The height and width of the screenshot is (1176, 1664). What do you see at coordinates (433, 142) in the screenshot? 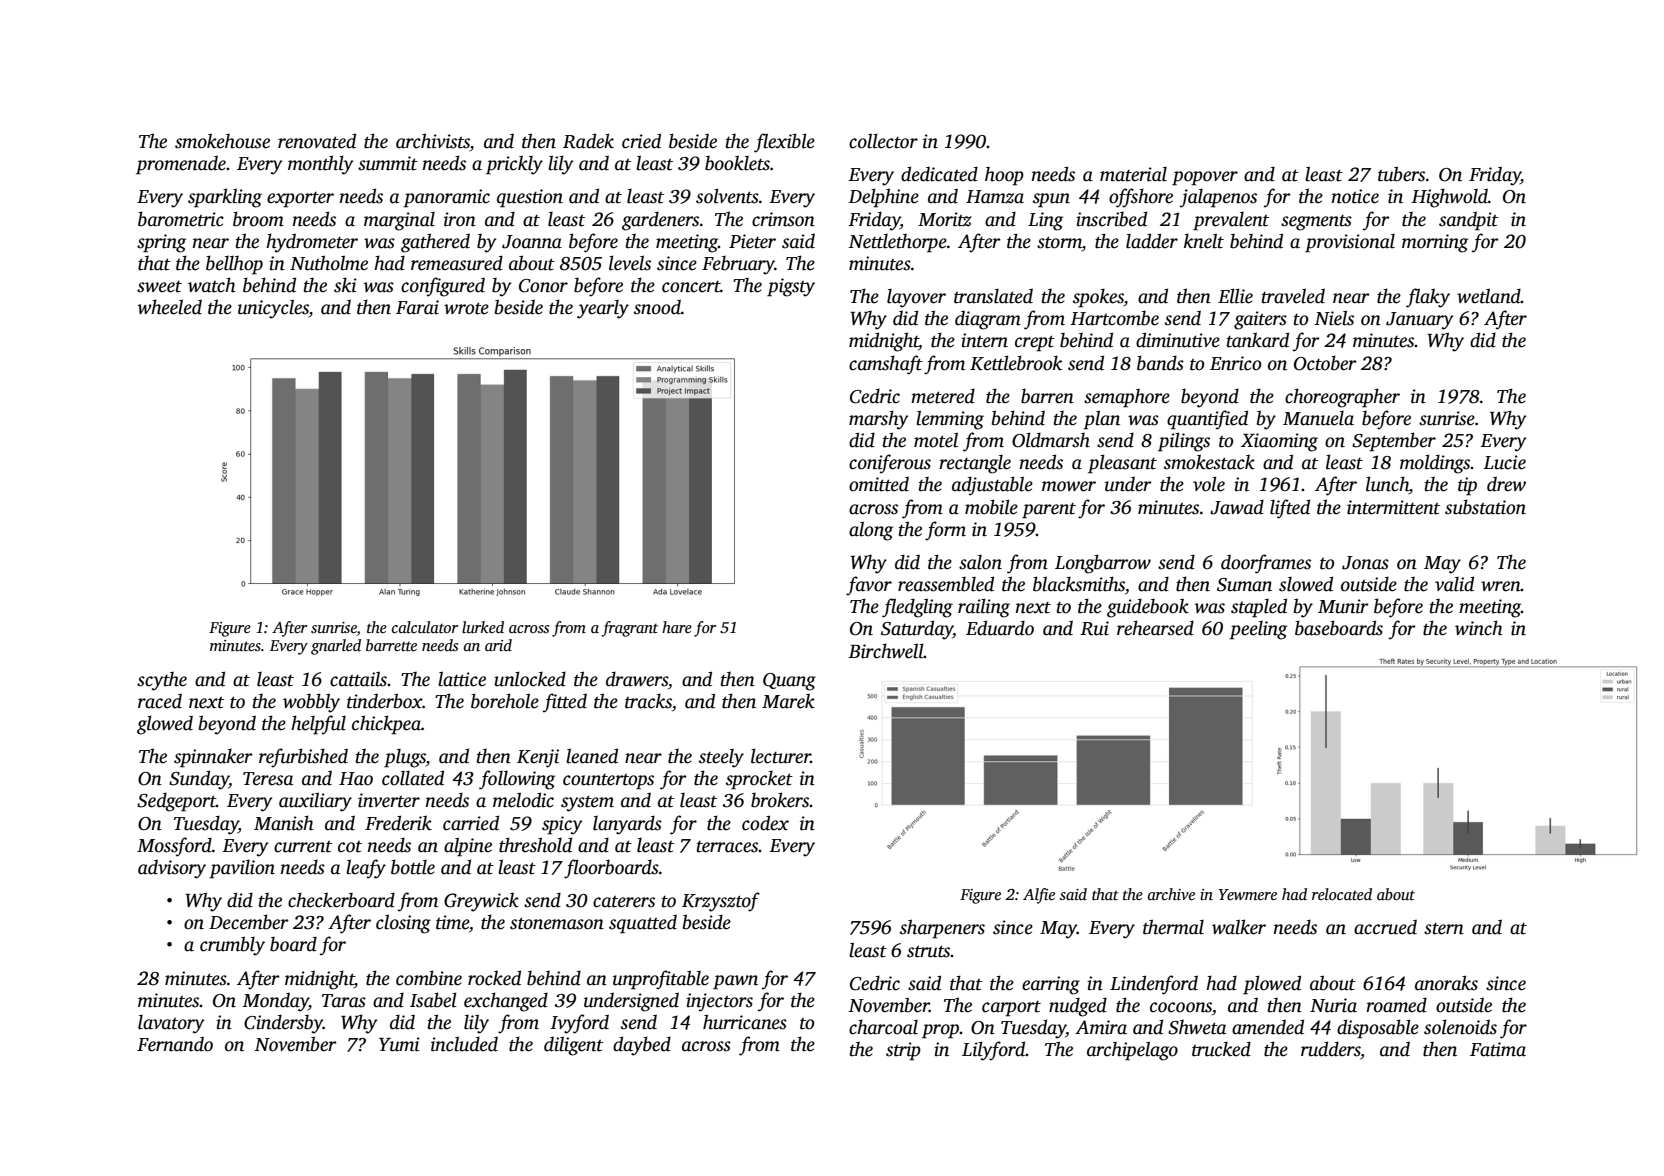
I see `archivists` at bounding box center [433, 142].
